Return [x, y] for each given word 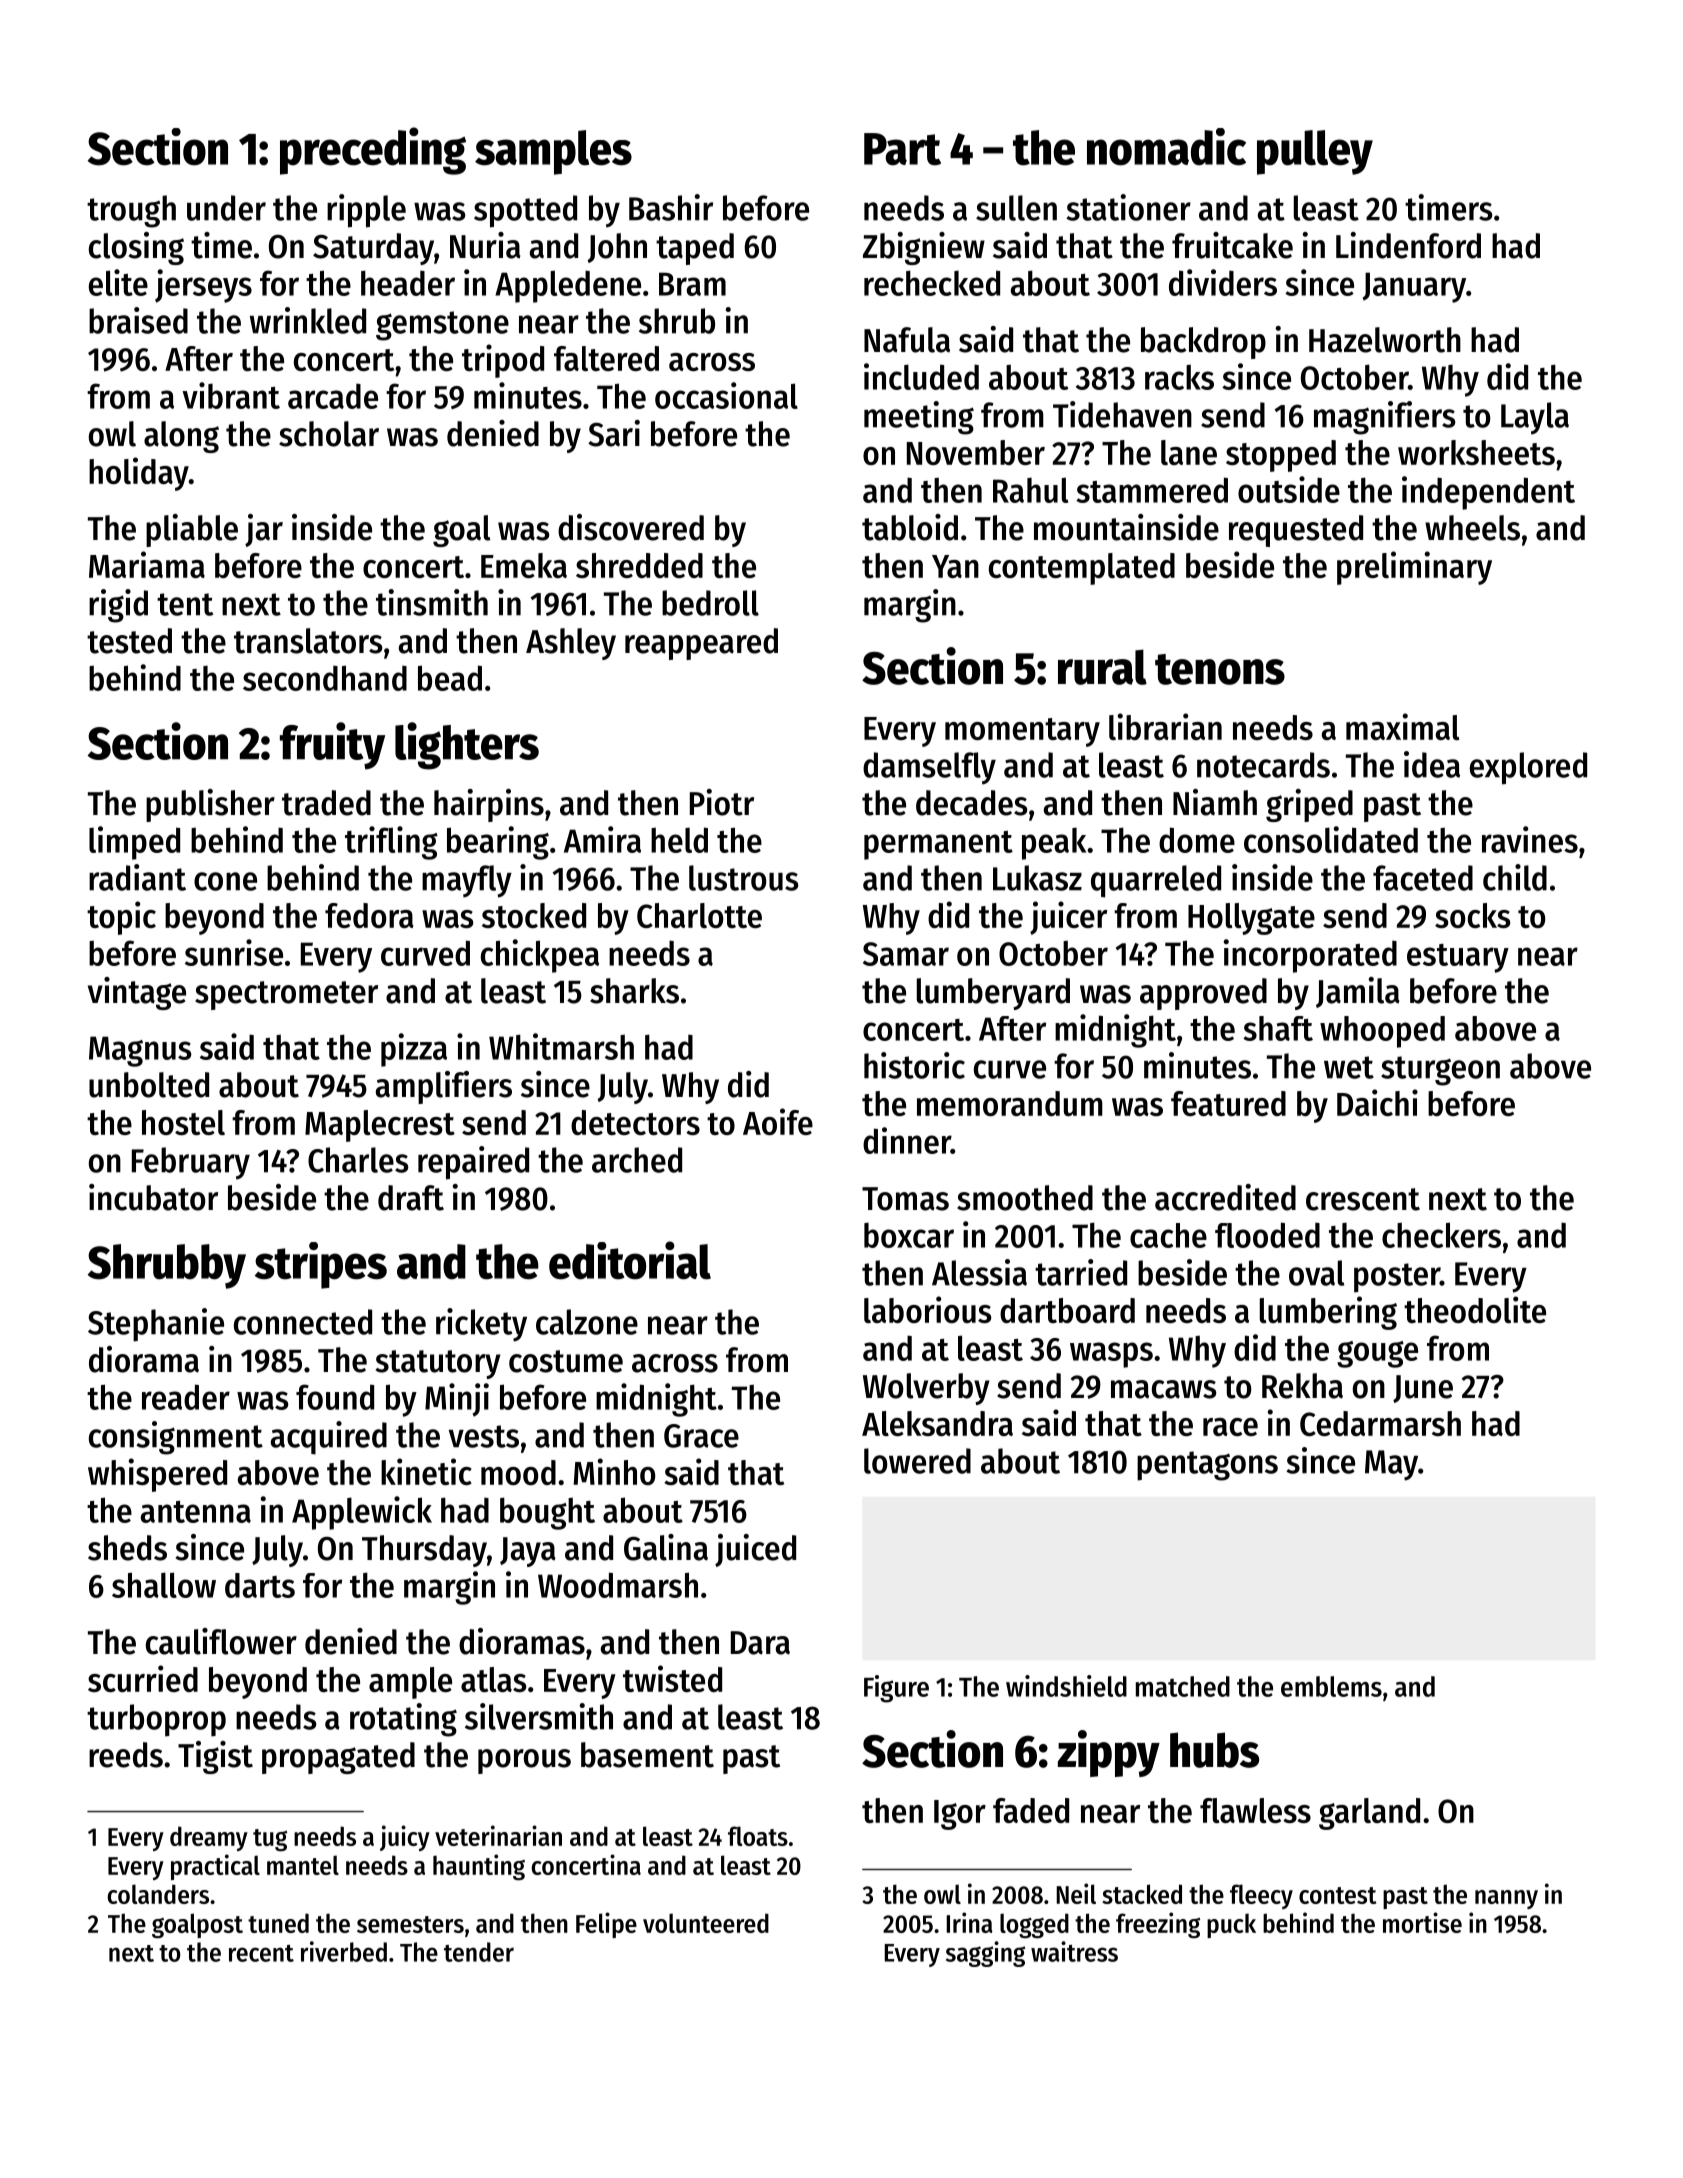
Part [902, 149]
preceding [373, 151]
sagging [985, 1954]
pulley [1315, 152]
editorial [630, 1260]
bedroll [710, 603]
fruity [332, 746]
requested [1296, 531]
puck [1231, 1925]
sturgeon [1440, 1071]
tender [479, 1952]
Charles [358, 1160]
